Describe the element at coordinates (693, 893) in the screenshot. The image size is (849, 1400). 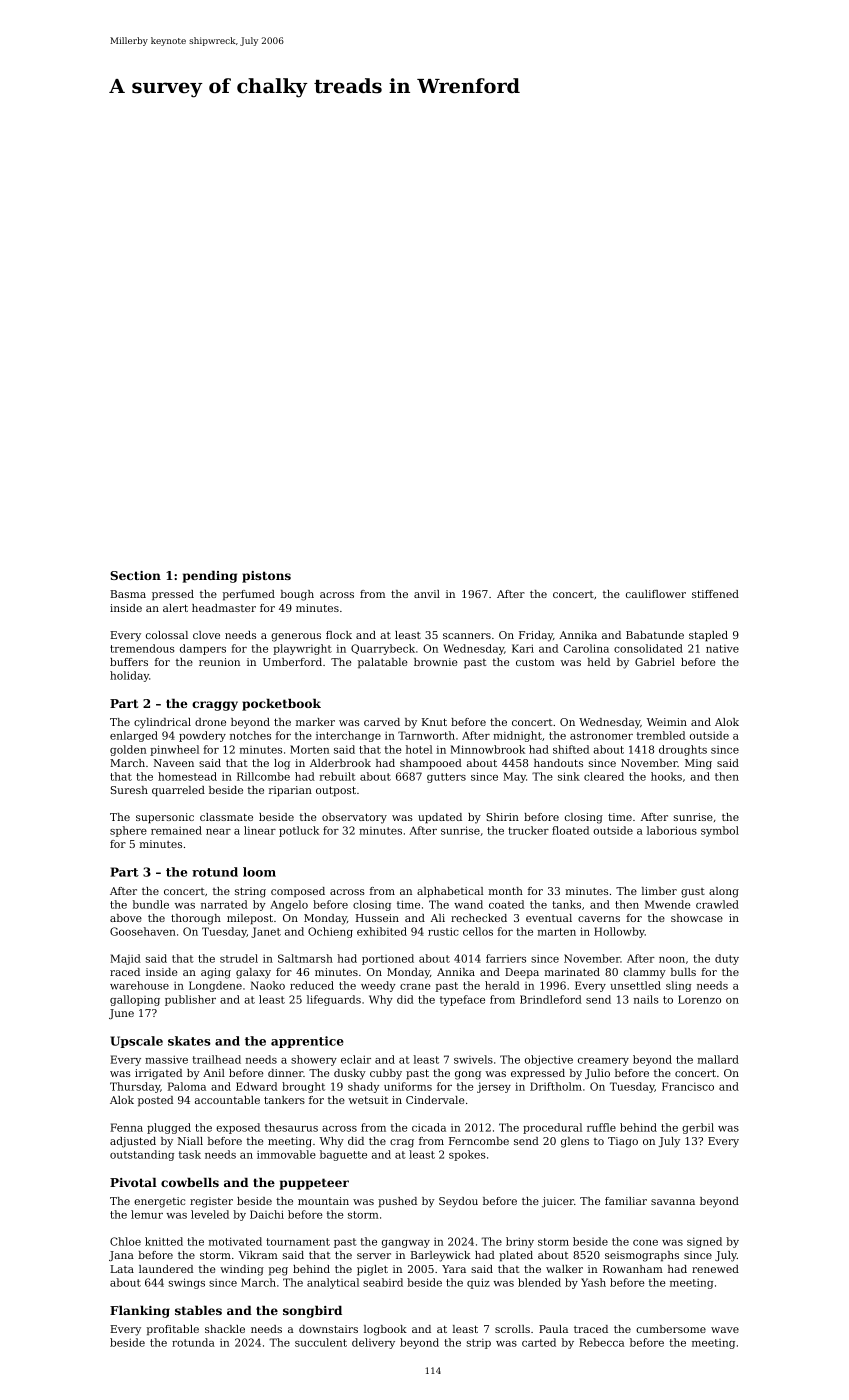
I see `gust` at that location.
